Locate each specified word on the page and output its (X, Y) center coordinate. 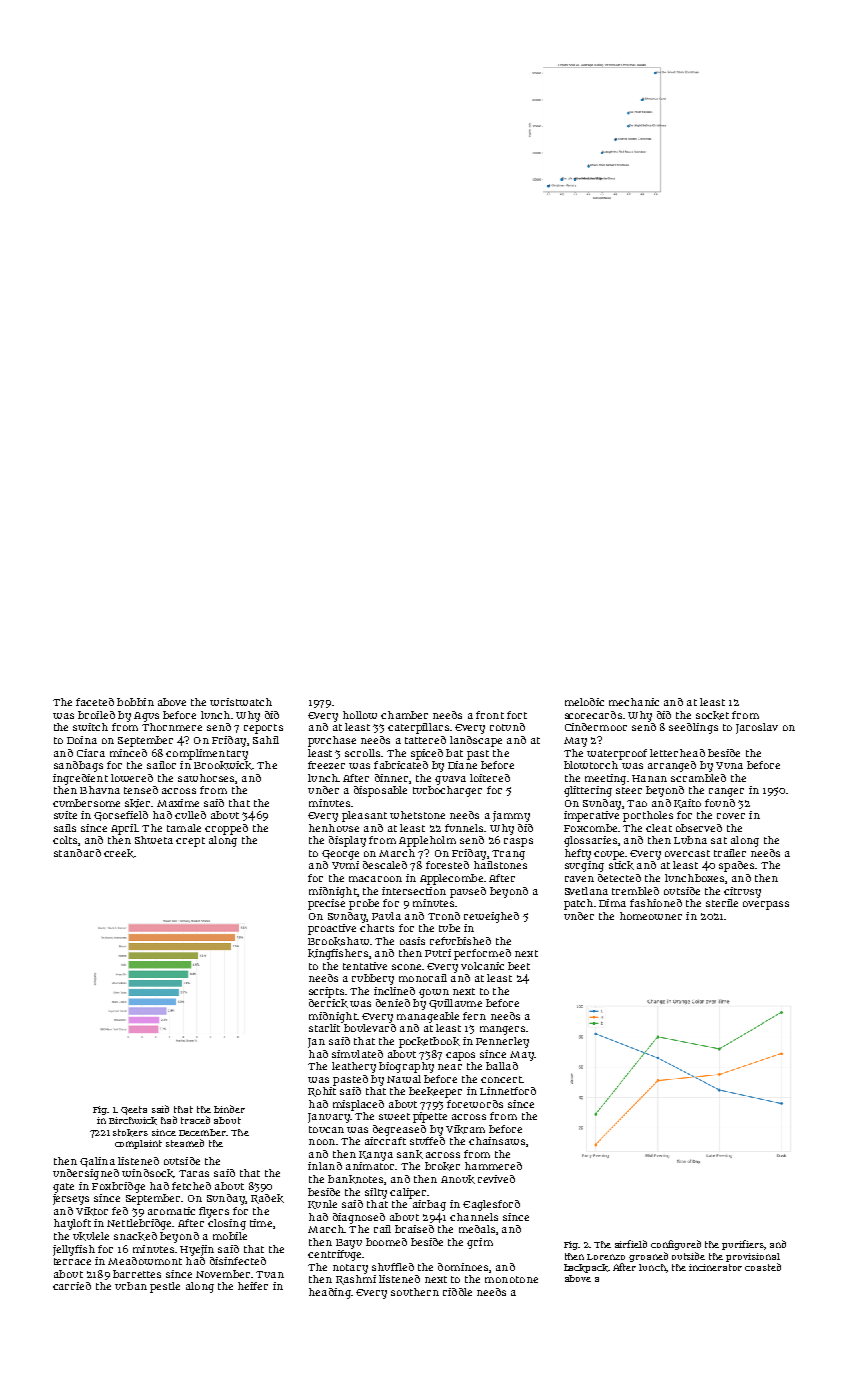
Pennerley (502, 1042)
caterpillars (418, 728)
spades (736, 866)
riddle (457, 1292)
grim (480, 1243)
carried (72, 1286)
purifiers (743, 1245)
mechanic (634, 702)
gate (63, 1188)
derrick (328, 1003)
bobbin (135, 702)
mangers (502, 1030)
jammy (511, 816)
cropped (226, 829)
